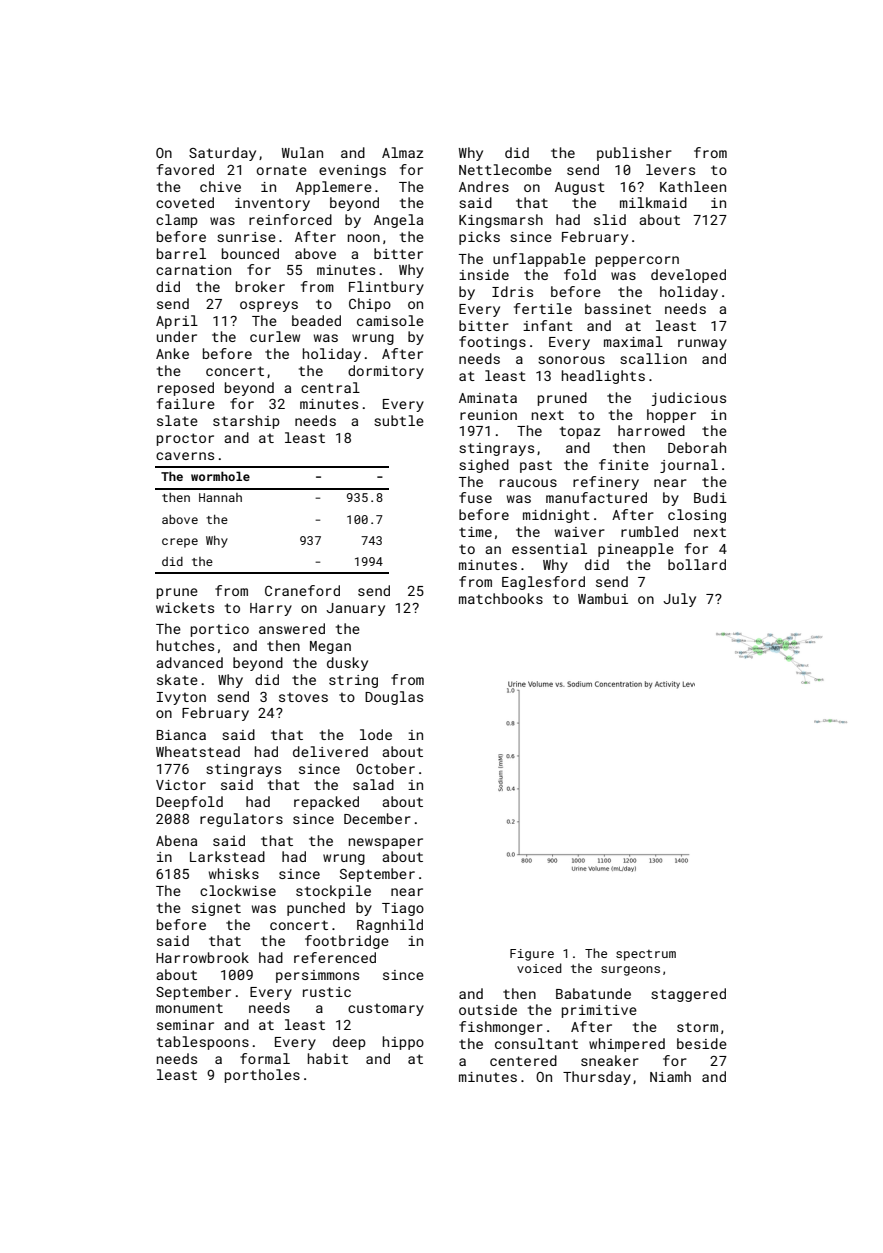 This screenshot has height=1253, width=883. What do you see at coordinates (220, 476) in the screenshot?
I see `wormhole` at bounding box center [220, 476].
